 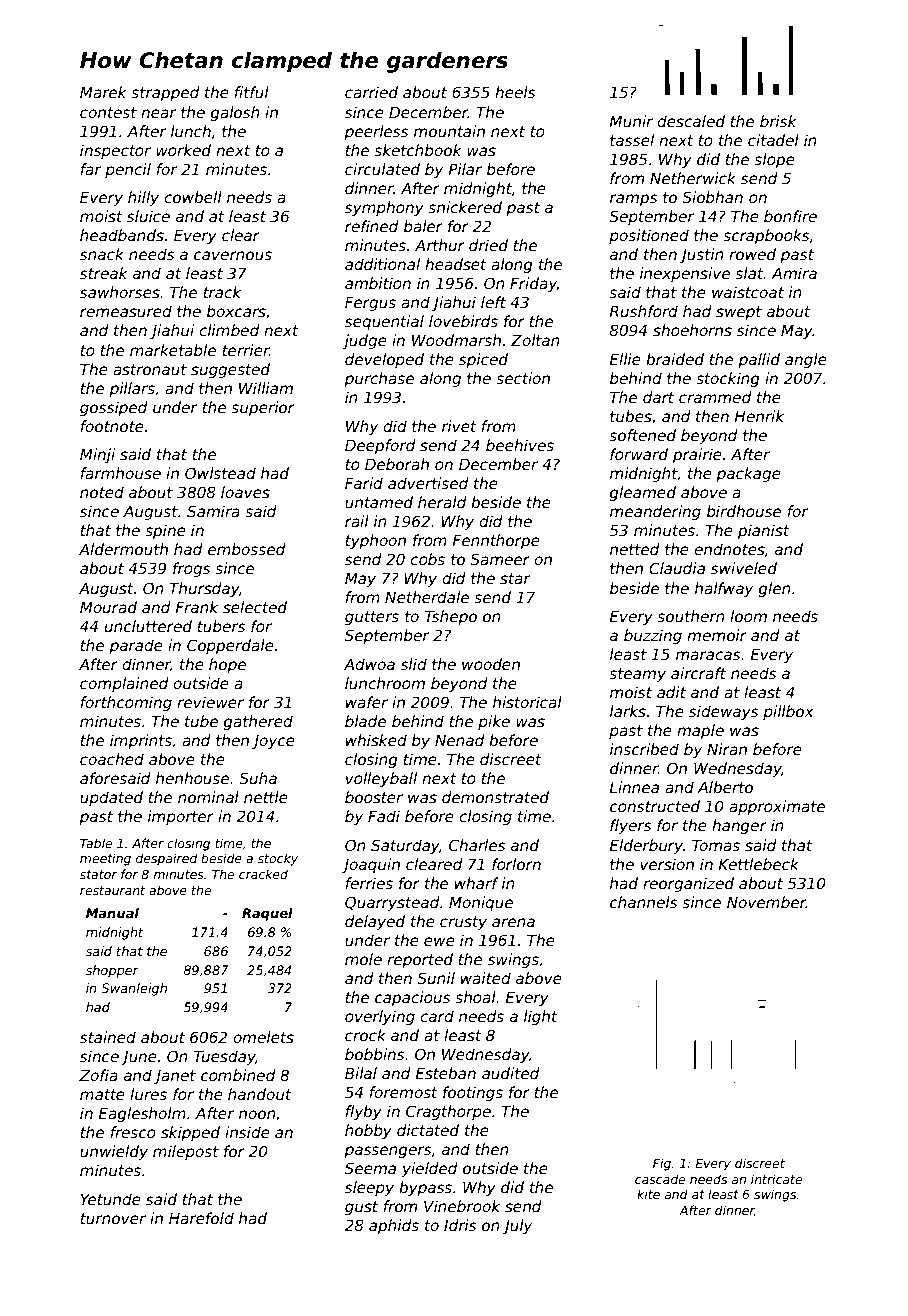 What do you see at coordinates (778, 121) in the image?
I see `brisk` at bounding box center [778, 121].
